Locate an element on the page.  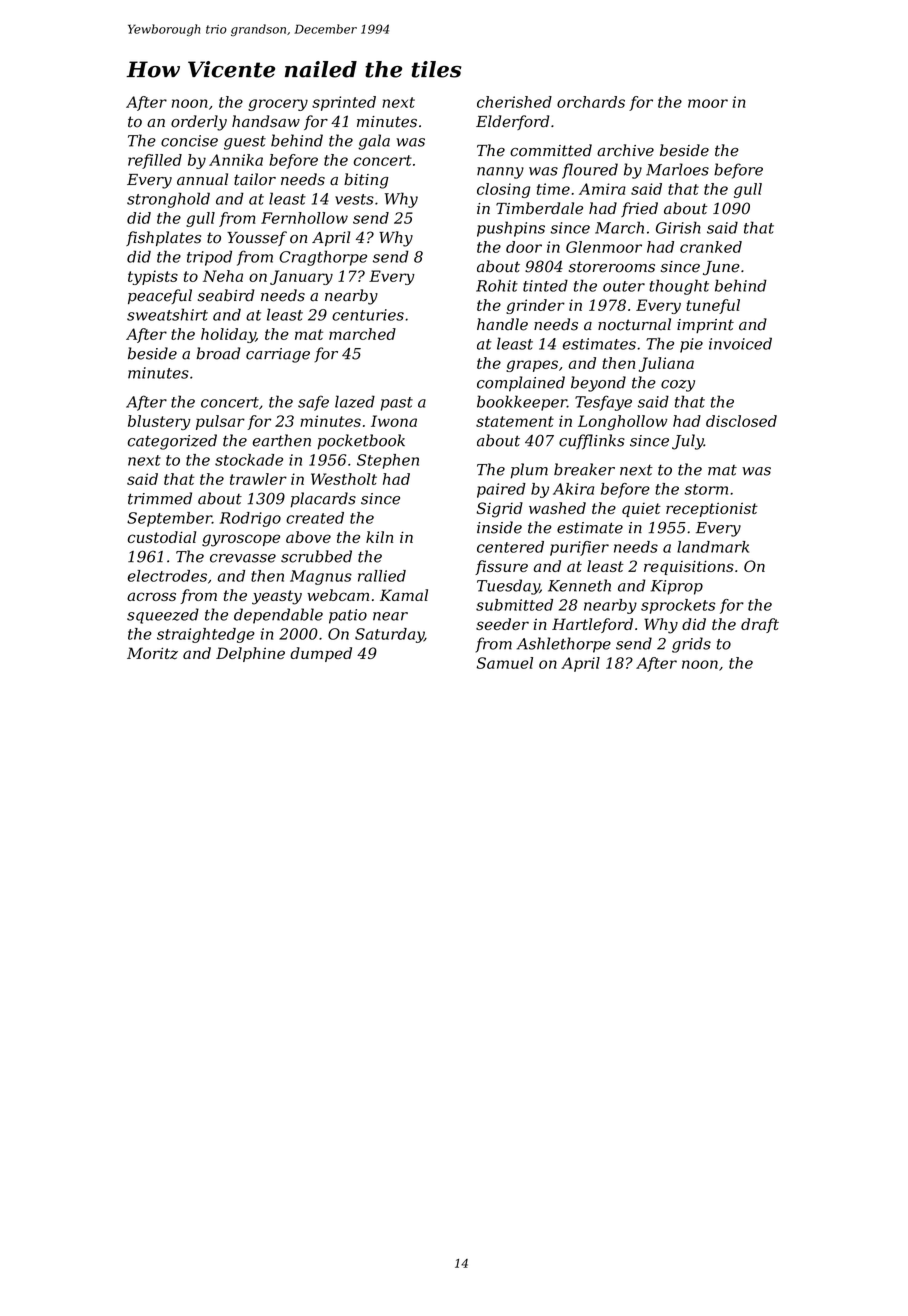
blustery is located at coordinates (159, 422).
